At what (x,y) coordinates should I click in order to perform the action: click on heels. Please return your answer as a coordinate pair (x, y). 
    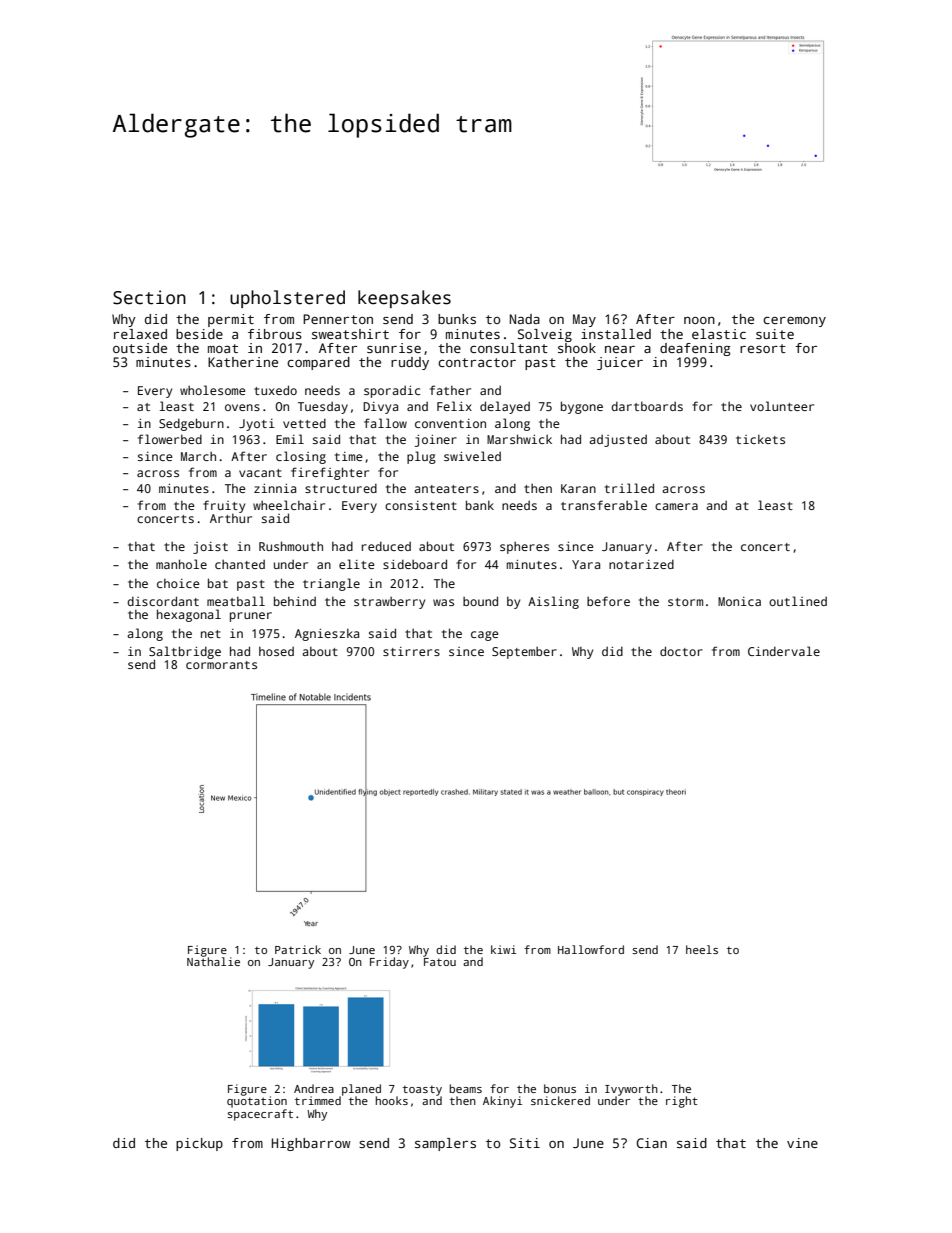
    Looking at the image, I should click on (702, 949).
